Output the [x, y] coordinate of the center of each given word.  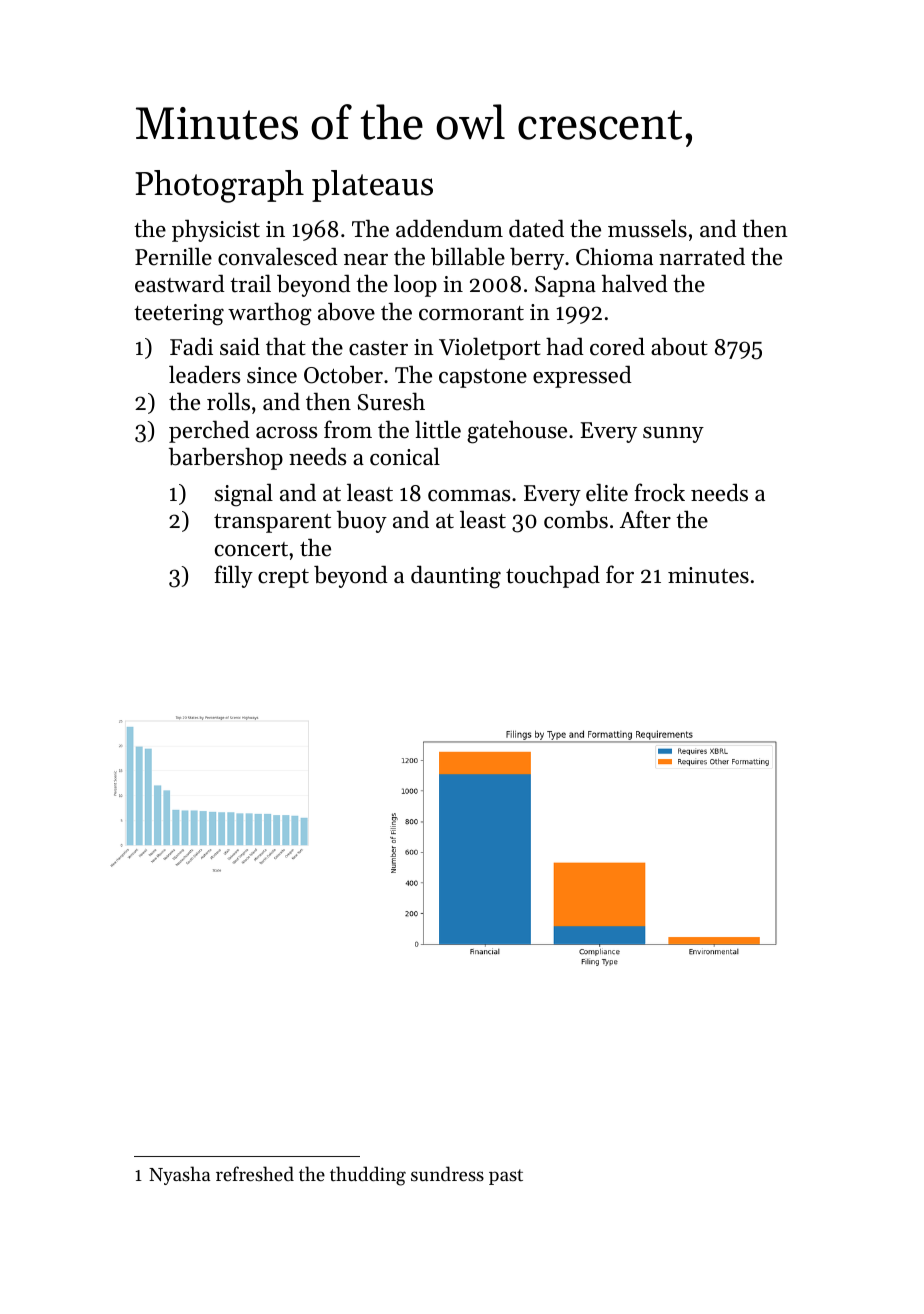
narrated [702, 256]
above [346, 312]
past [506, 1177]
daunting [456, 577]
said [240, 347]
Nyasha [179, 1175]
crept [283, 578]
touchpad [553, 576]
